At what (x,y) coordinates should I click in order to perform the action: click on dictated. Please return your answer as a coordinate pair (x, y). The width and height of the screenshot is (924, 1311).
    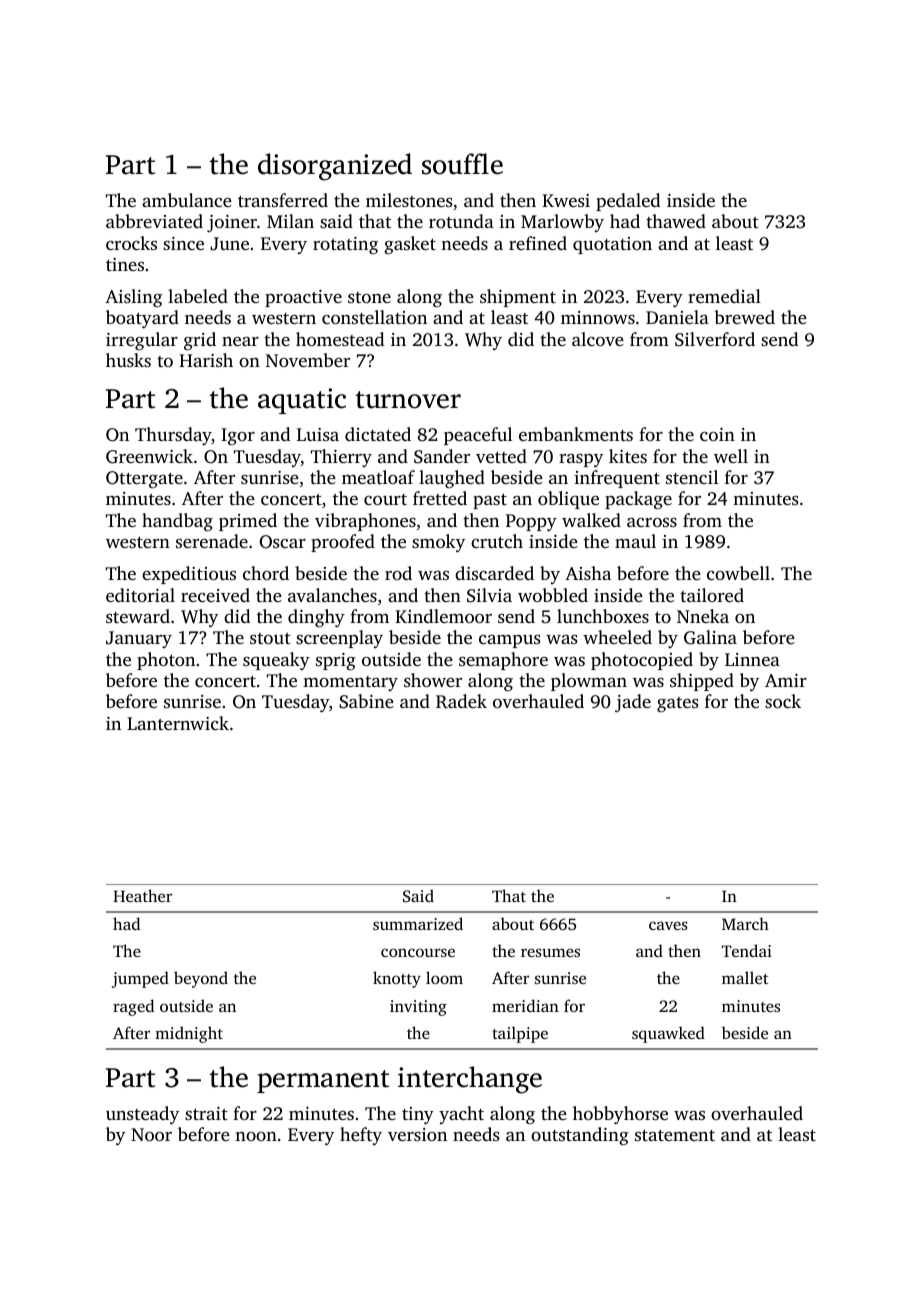
    Looking at the image, I should click on (378, 434).
